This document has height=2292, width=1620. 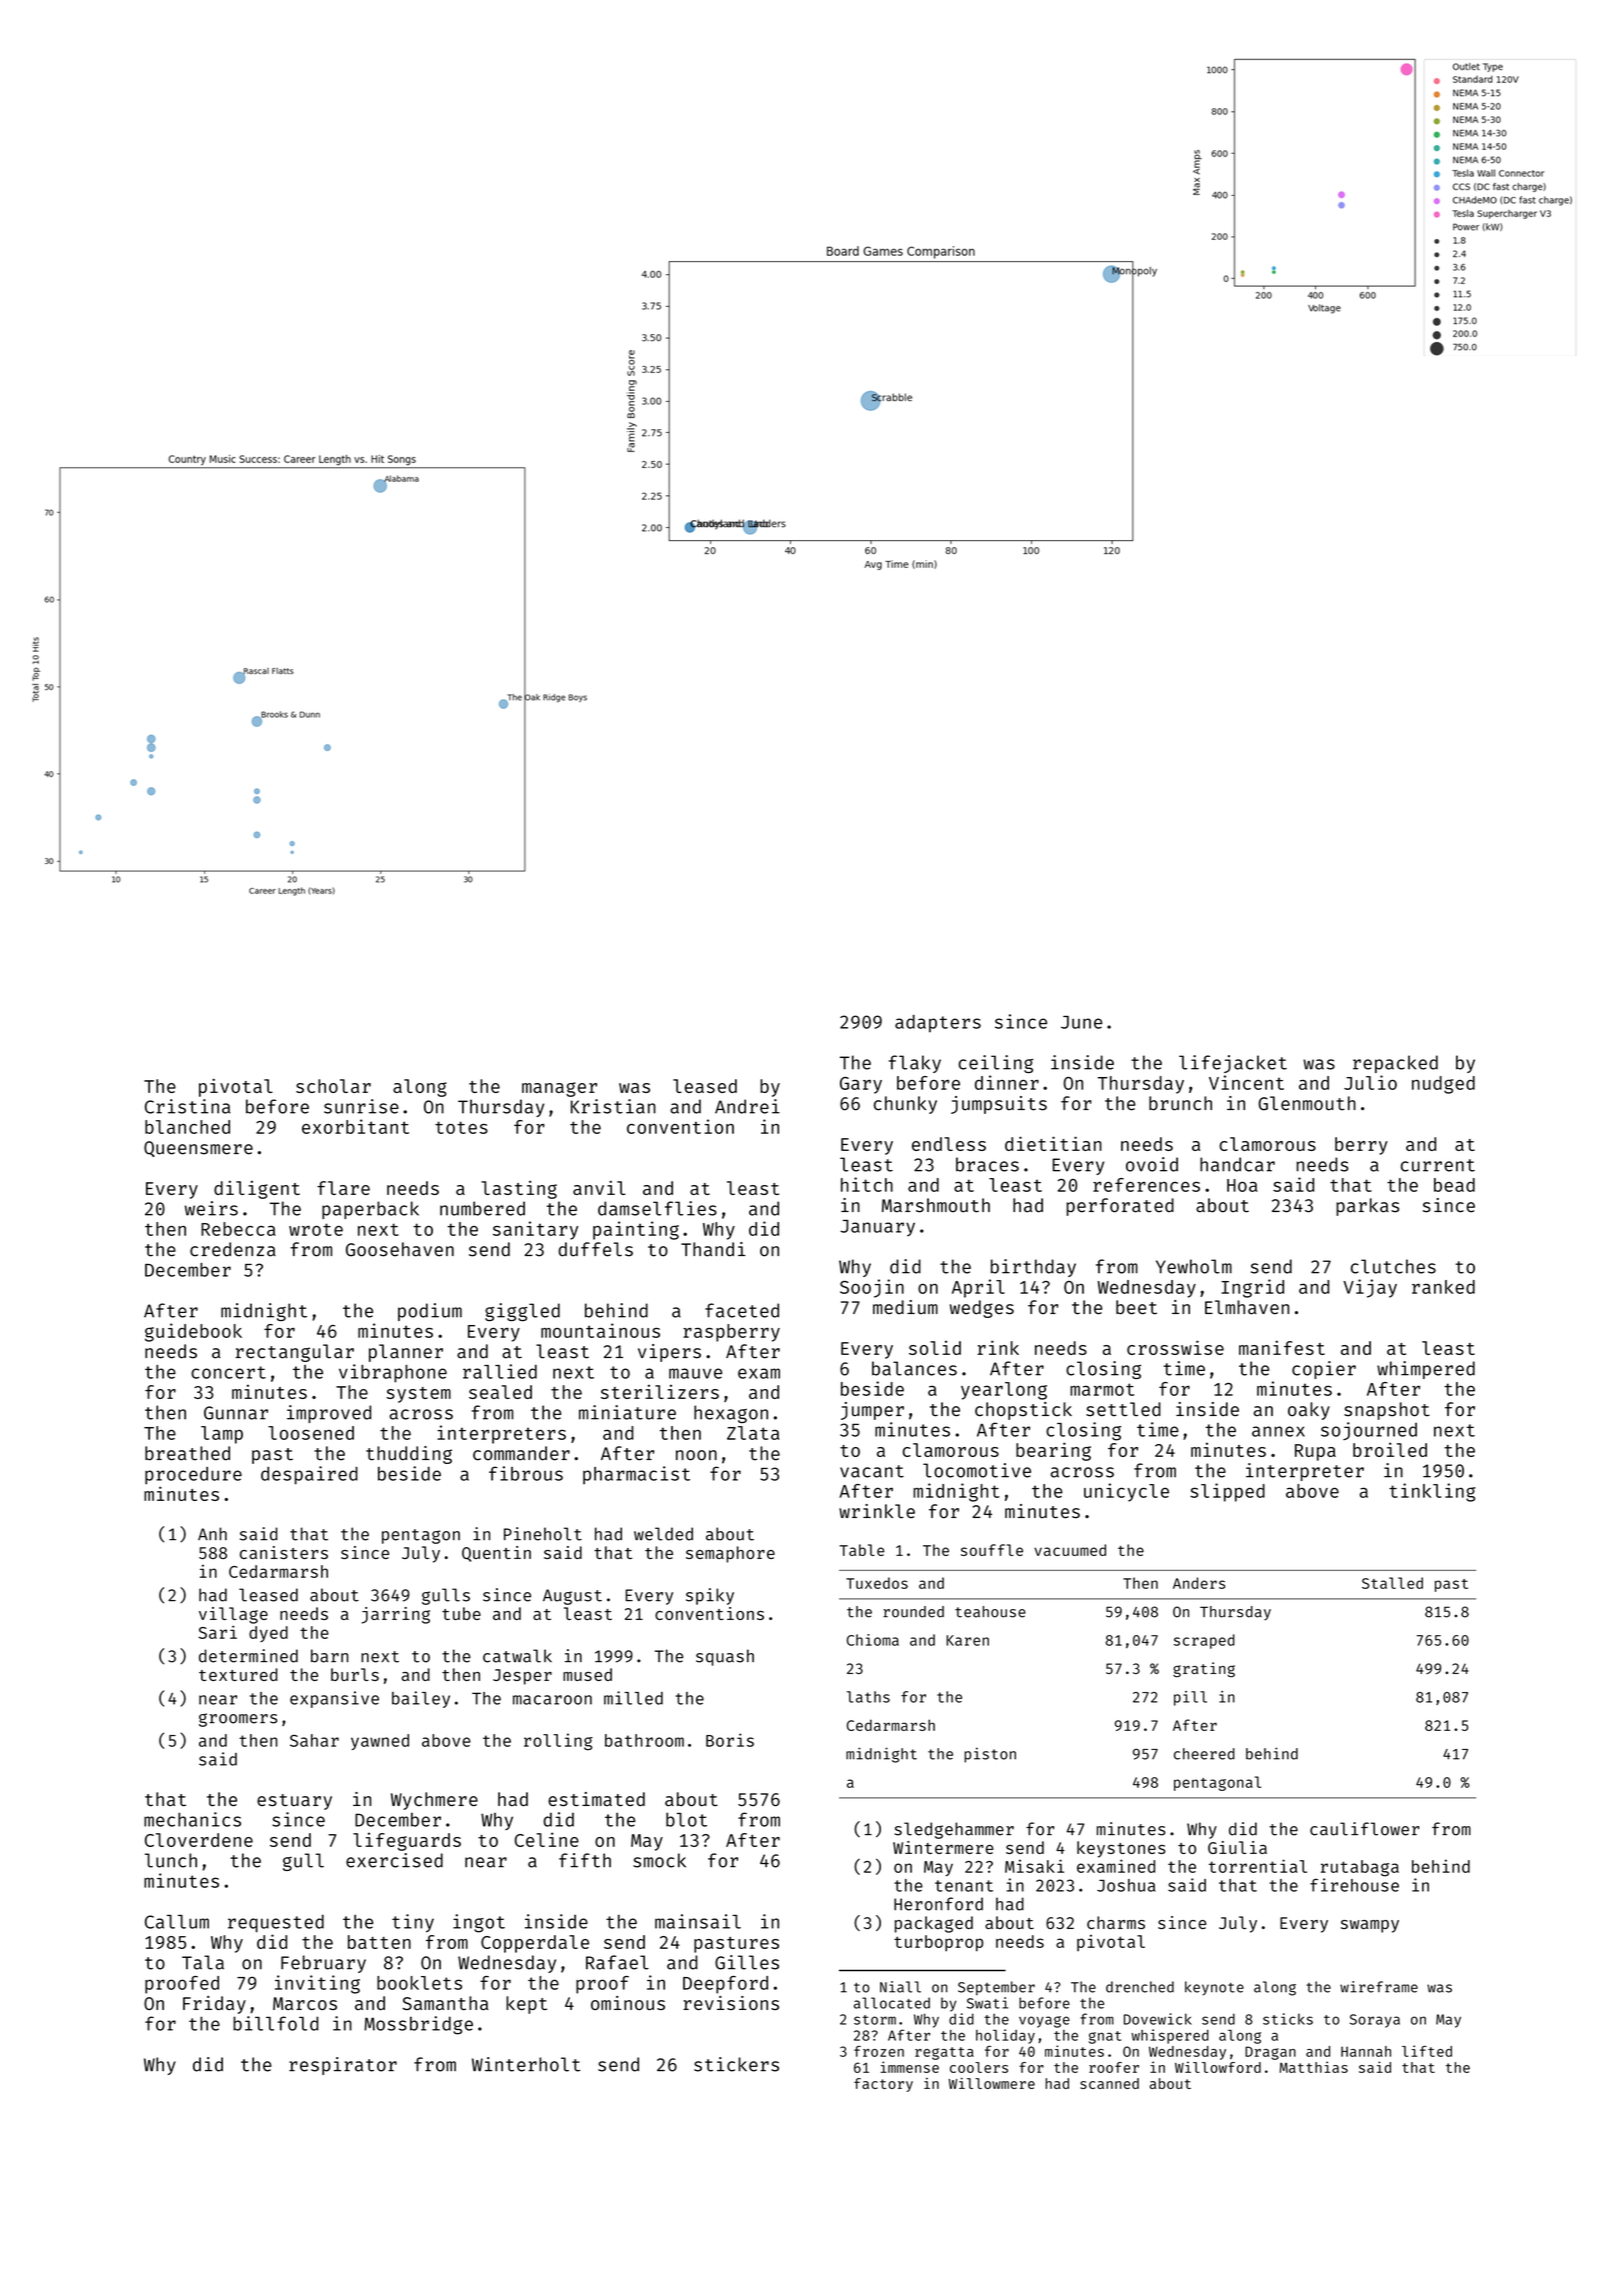 What do you see at coordinates (868, 1697) in the document?
I see `laths` at bounding box center [868, 1697].
